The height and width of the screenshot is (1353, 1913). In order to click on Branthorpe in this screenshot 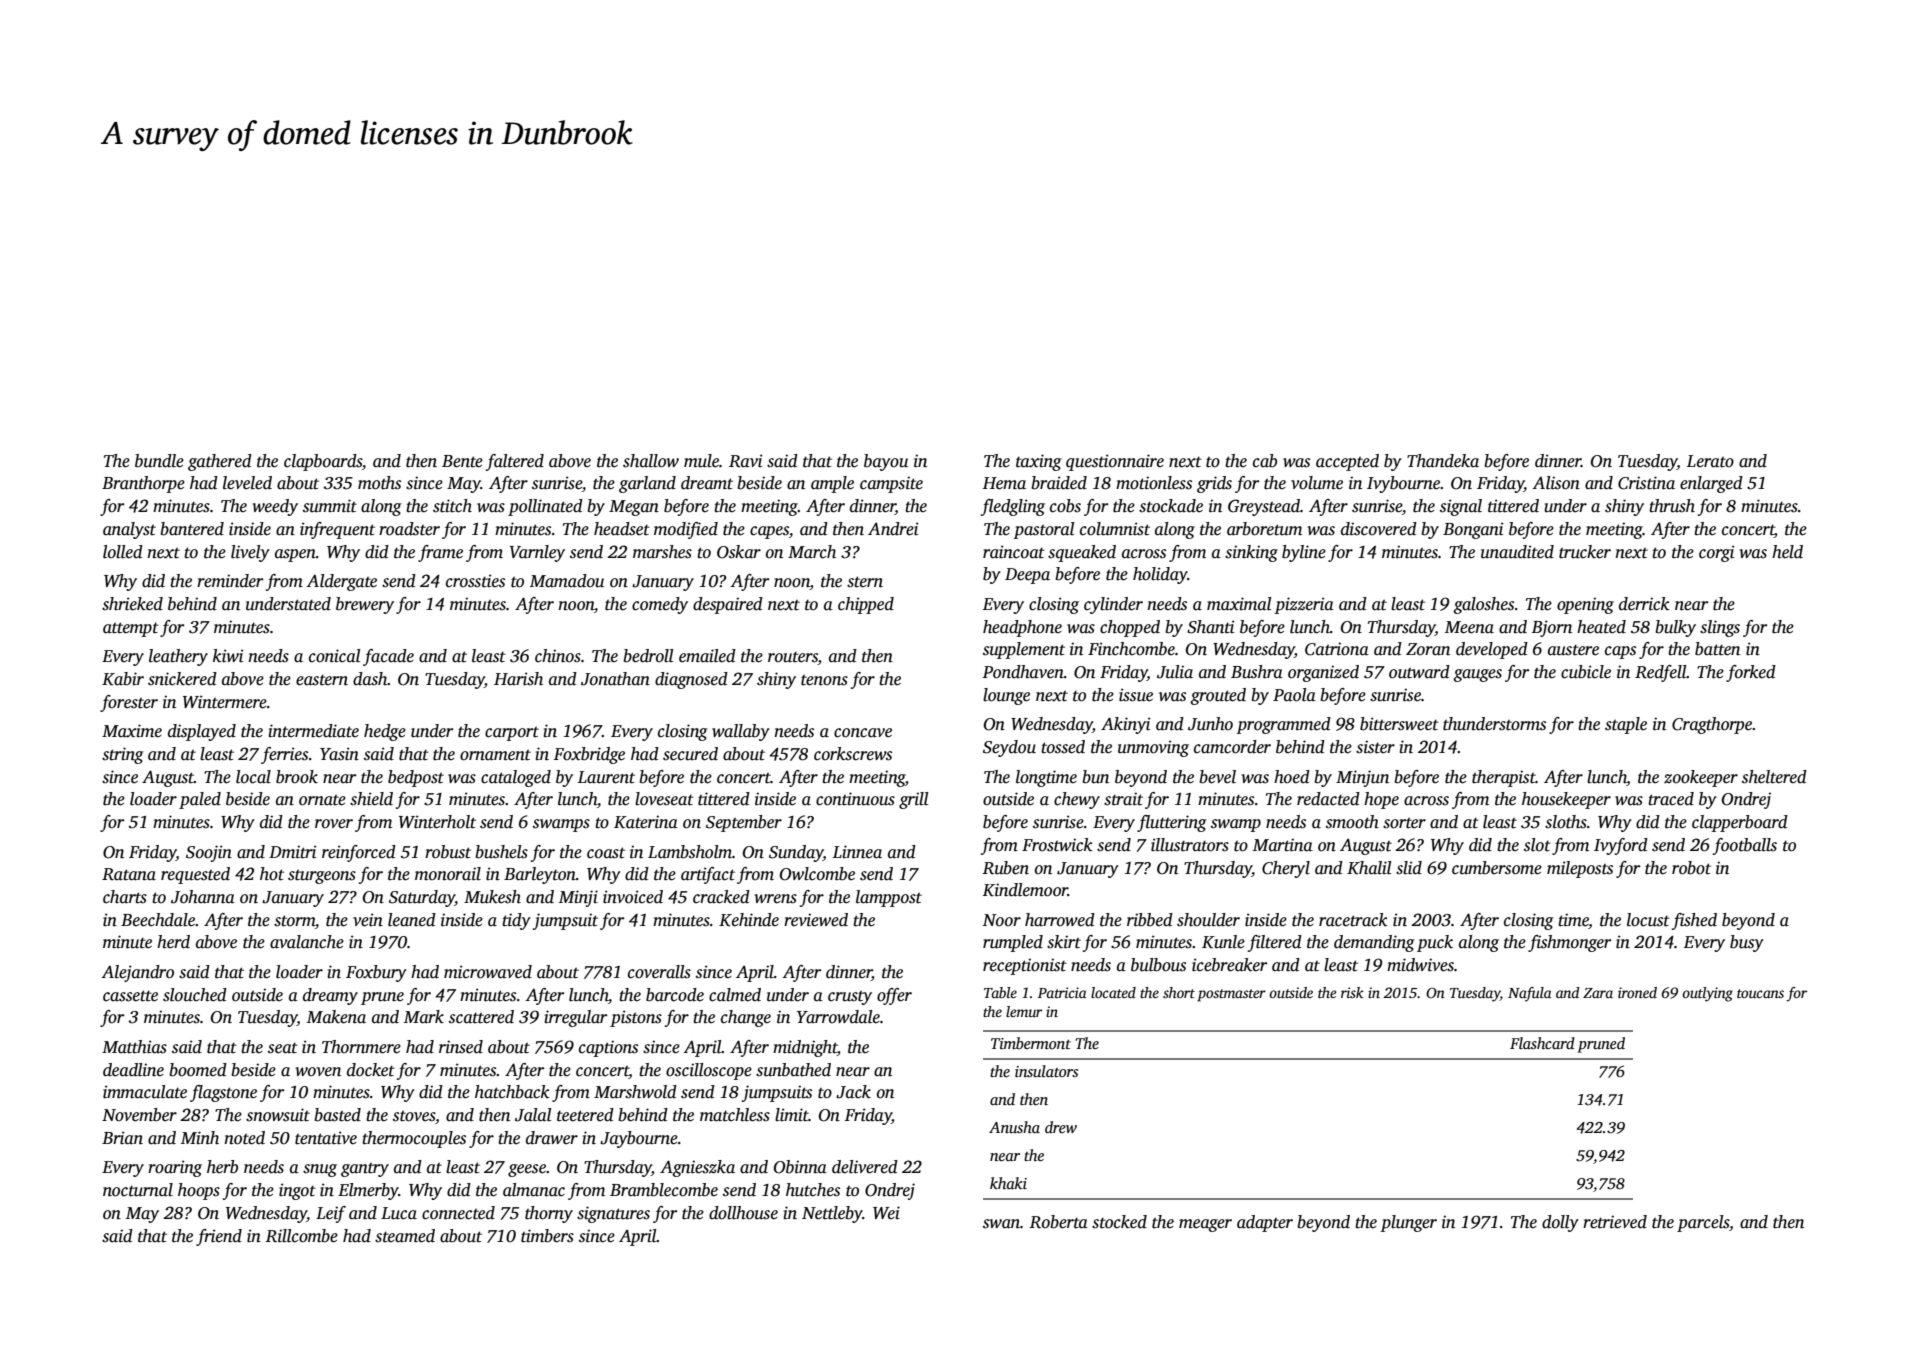, I will do `click(143, 484)`.
